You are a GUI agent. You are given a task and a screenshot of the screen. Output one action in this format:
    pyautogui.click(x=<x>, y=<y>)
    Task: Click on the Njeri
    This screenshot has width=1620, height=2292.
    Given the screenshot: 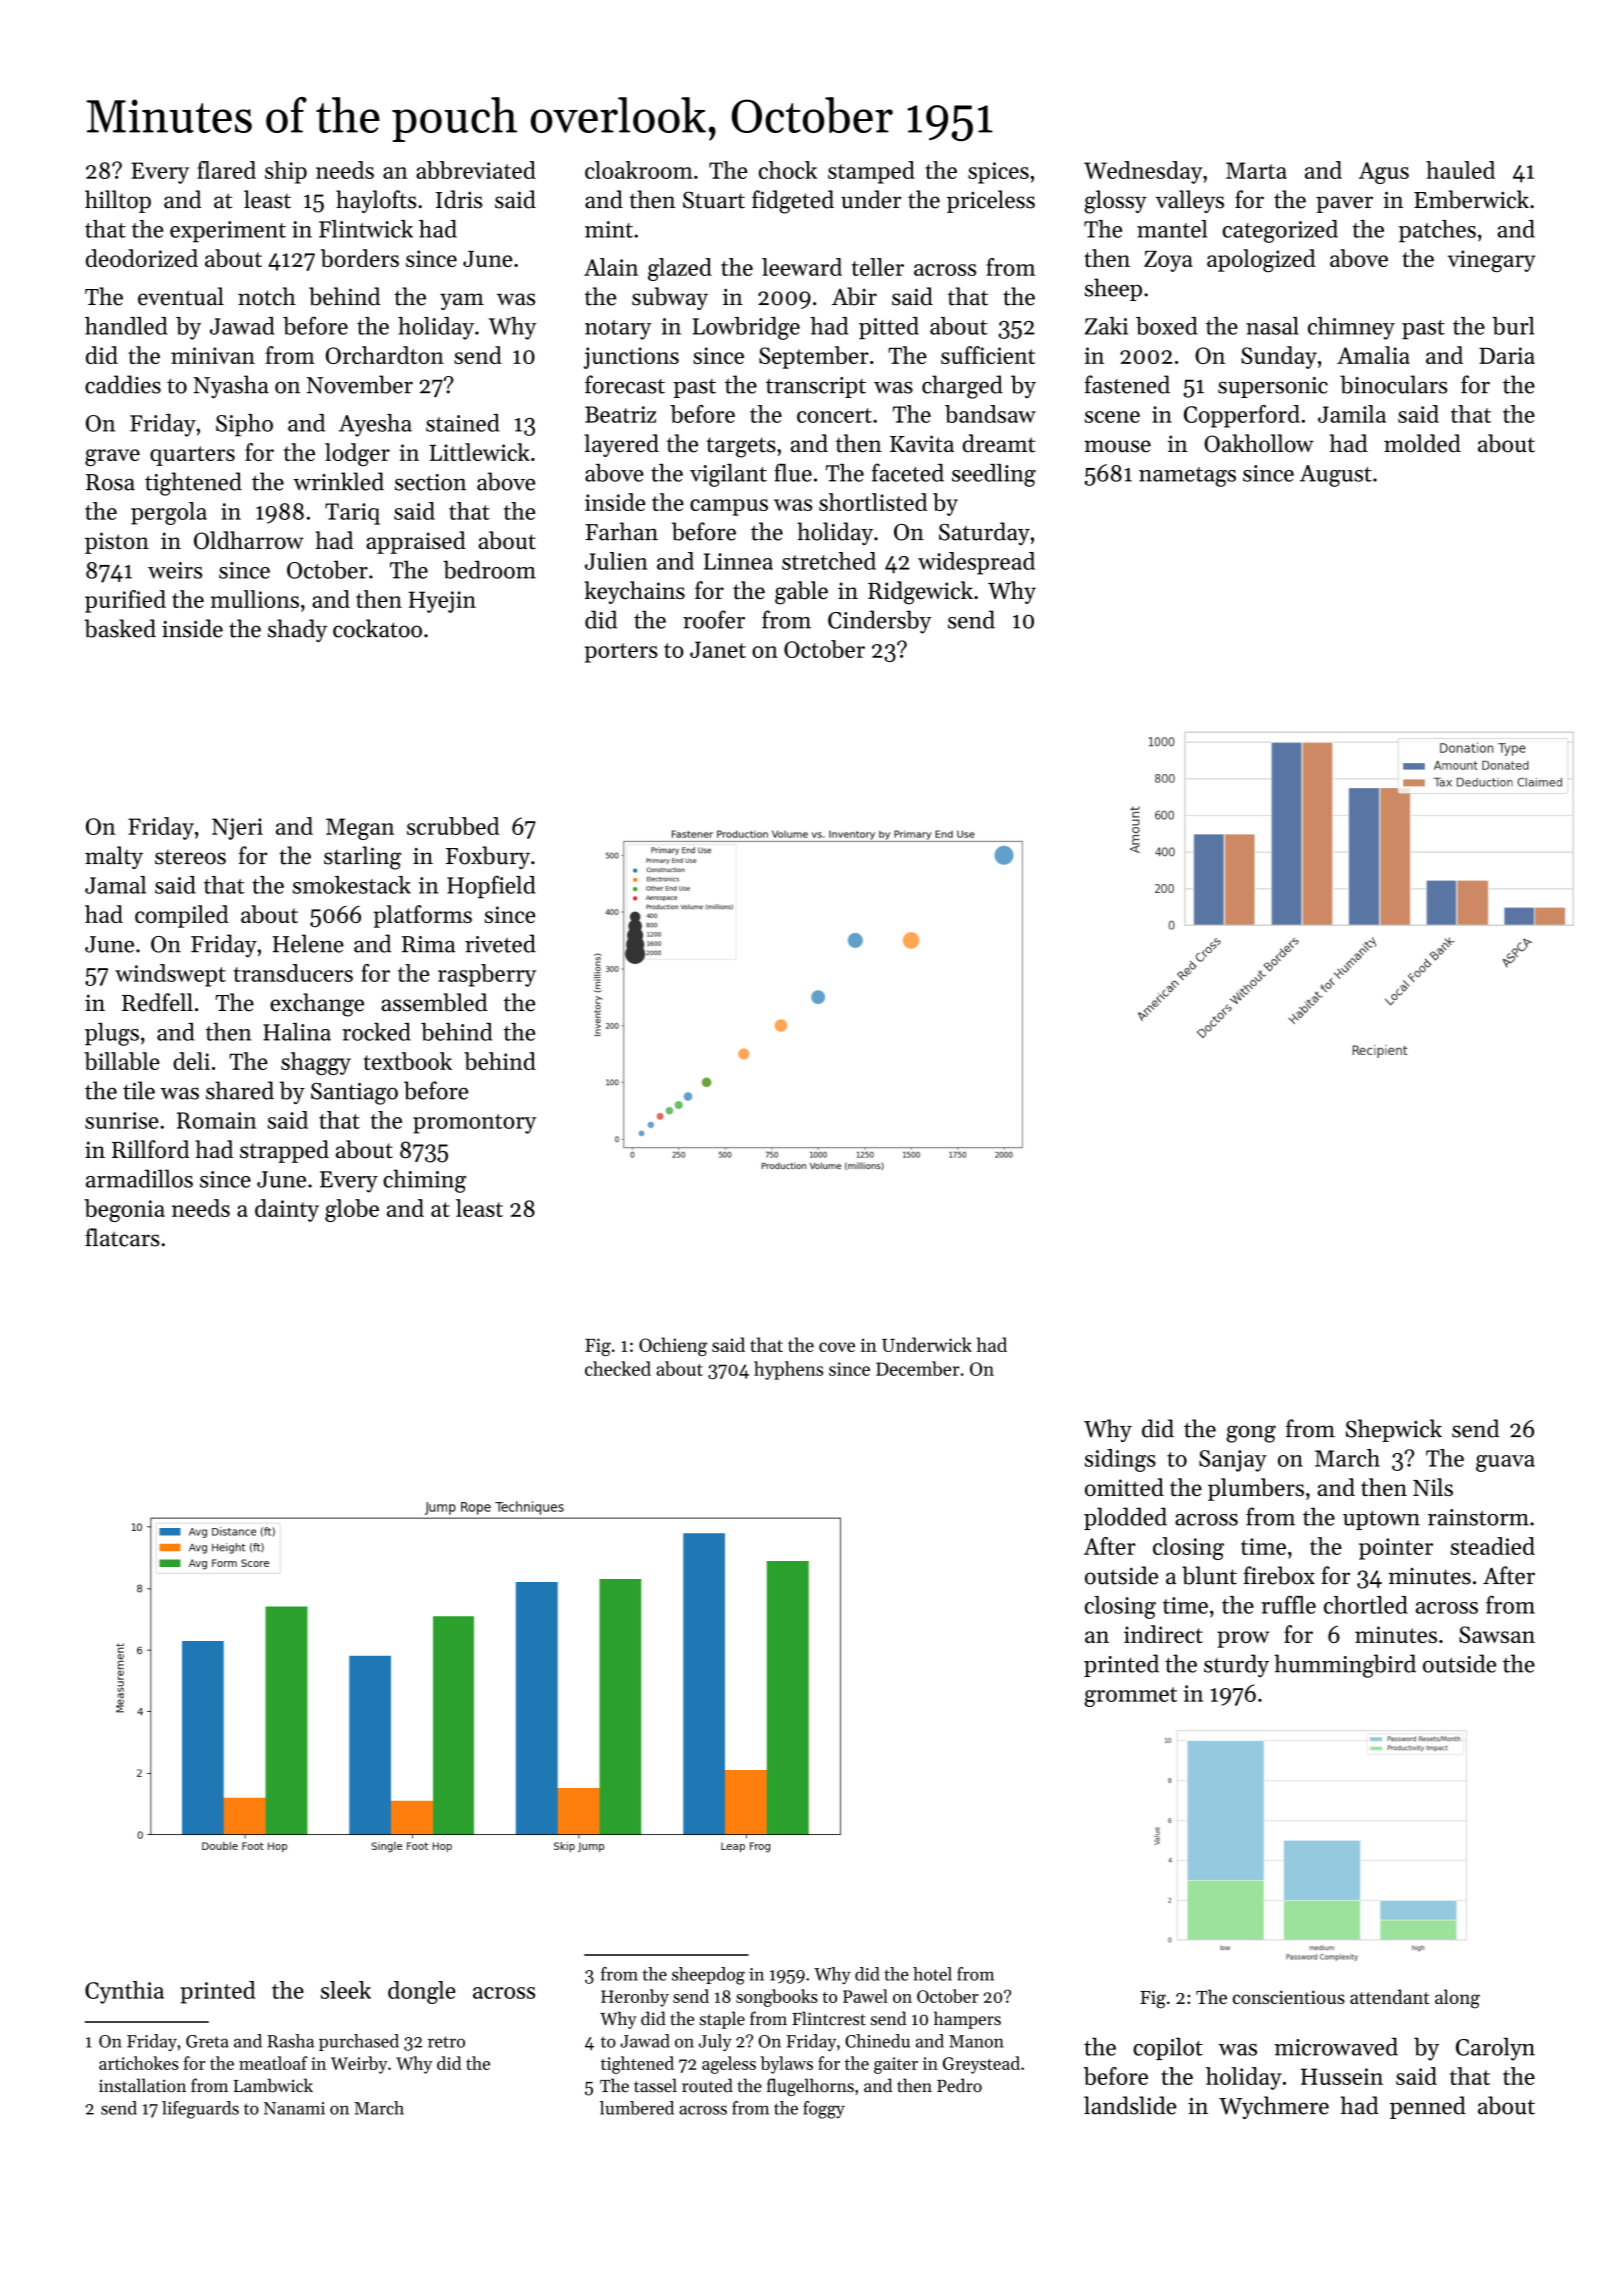 What is the action you would take?
    pyautogui.click(x=237, y=829)
